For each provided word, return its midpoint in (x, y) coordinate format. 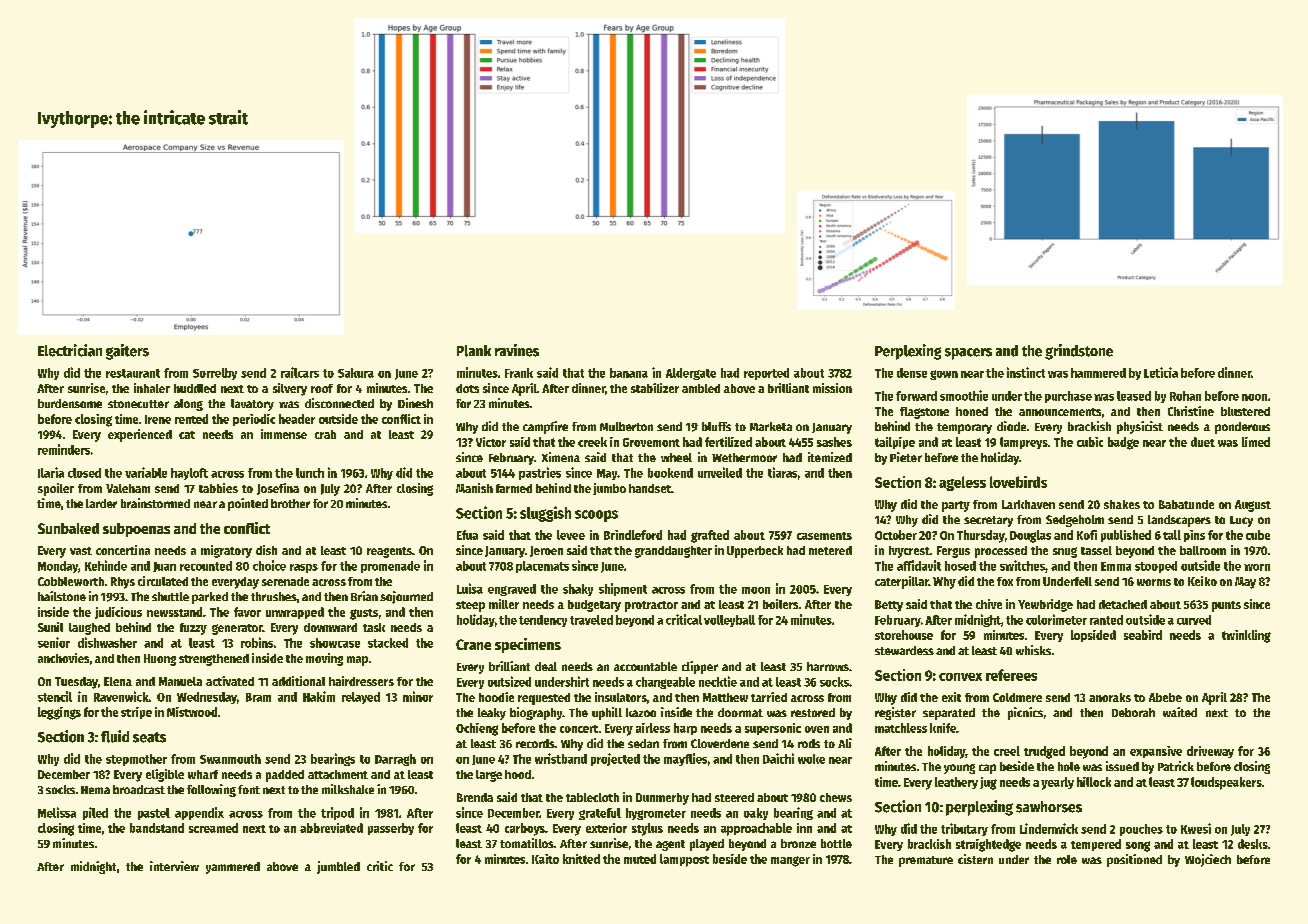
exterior (606, 828)
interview (174, 866)
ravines (517, 350)
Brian (364, 596)
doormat (740, 712)
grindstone (1079, 352)
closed (84, 473)
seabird (1143, 635)
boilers (780, 604)
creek (592, 442)
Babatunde (1186, 504)
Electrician (70, 350)
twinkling (1246, 636)
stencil (55, 696)
